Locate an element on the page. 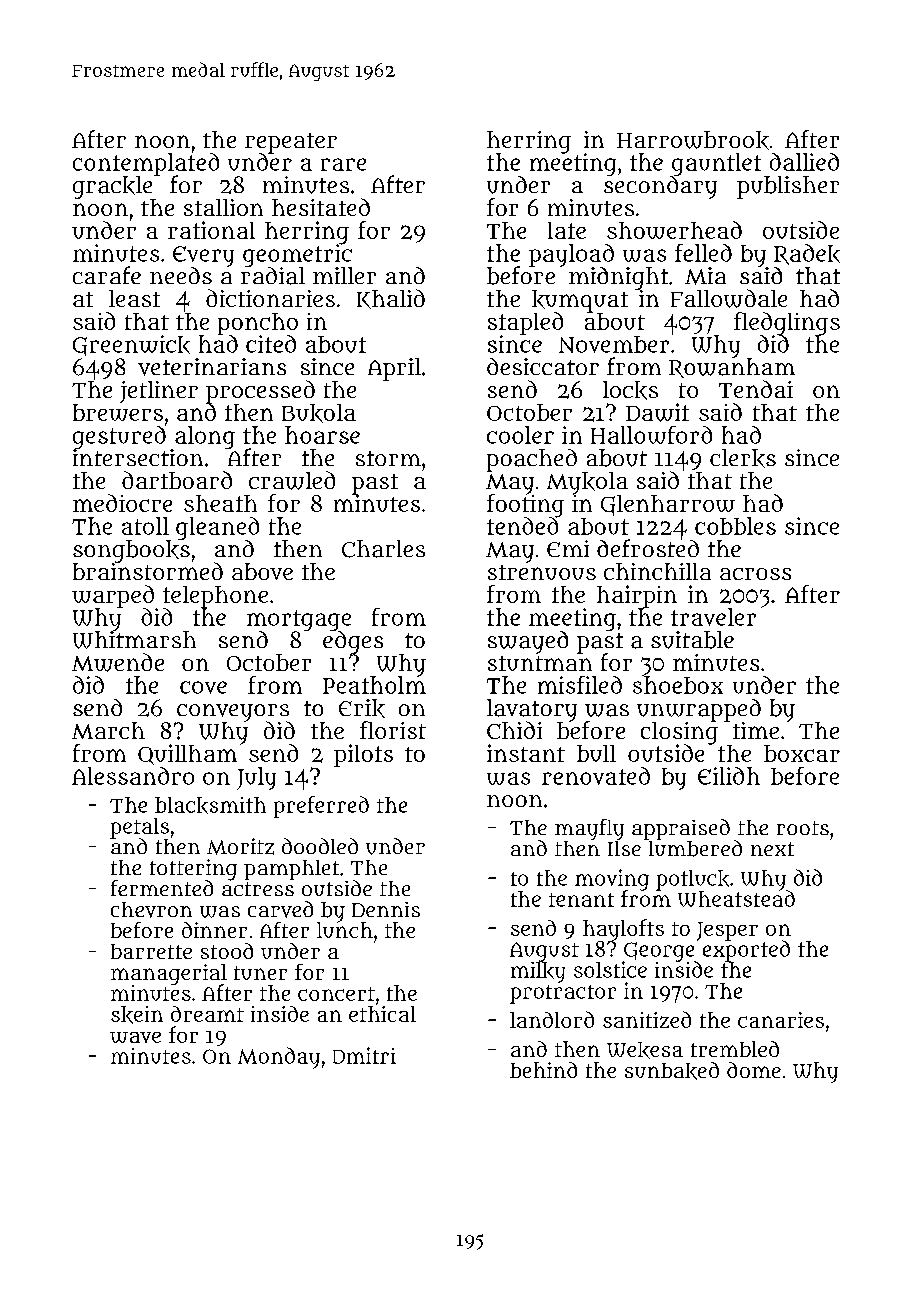  rare is located at coordinates (343, 164).
